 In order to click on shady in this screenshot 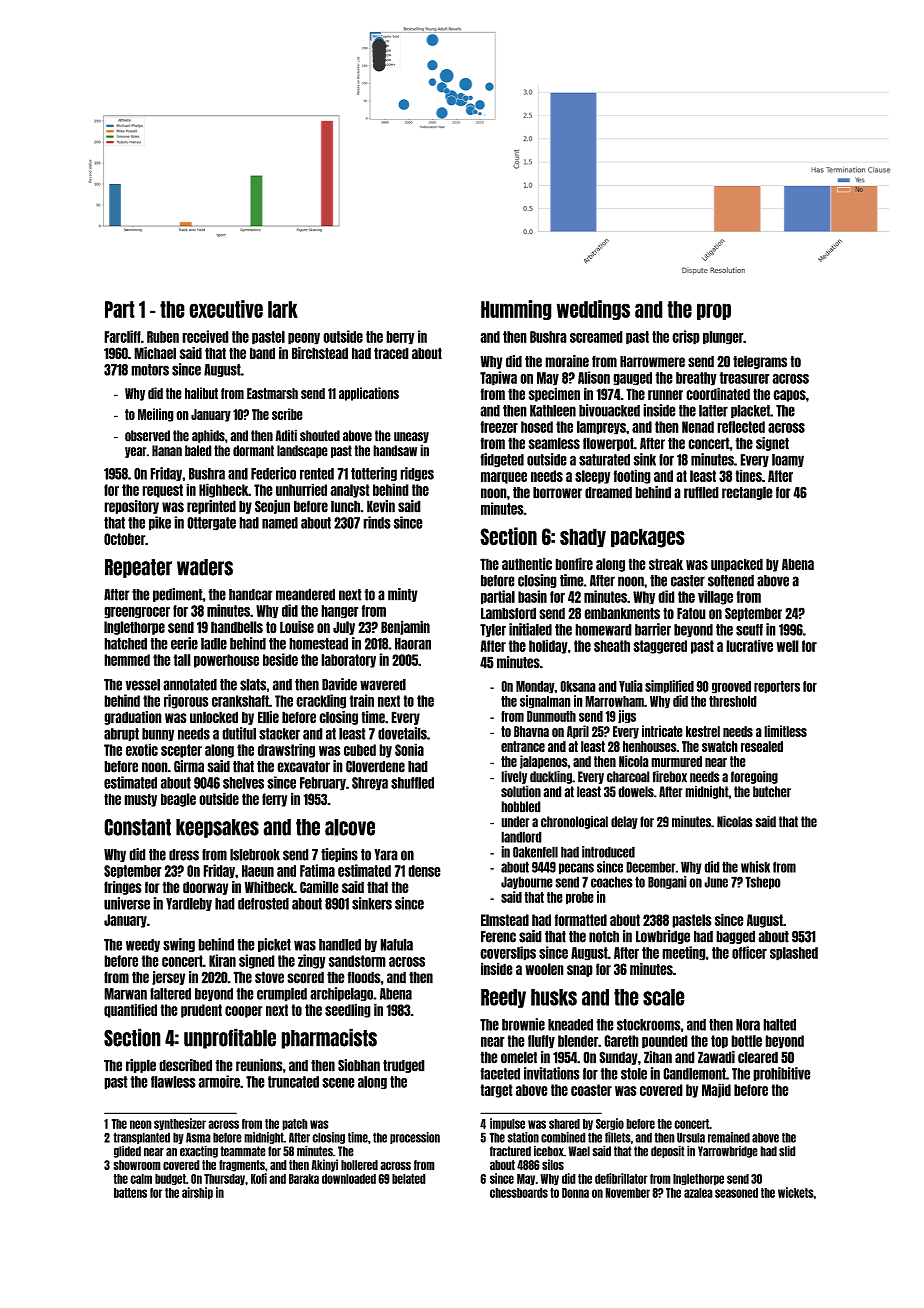, I will do `click(583, 538)`.
